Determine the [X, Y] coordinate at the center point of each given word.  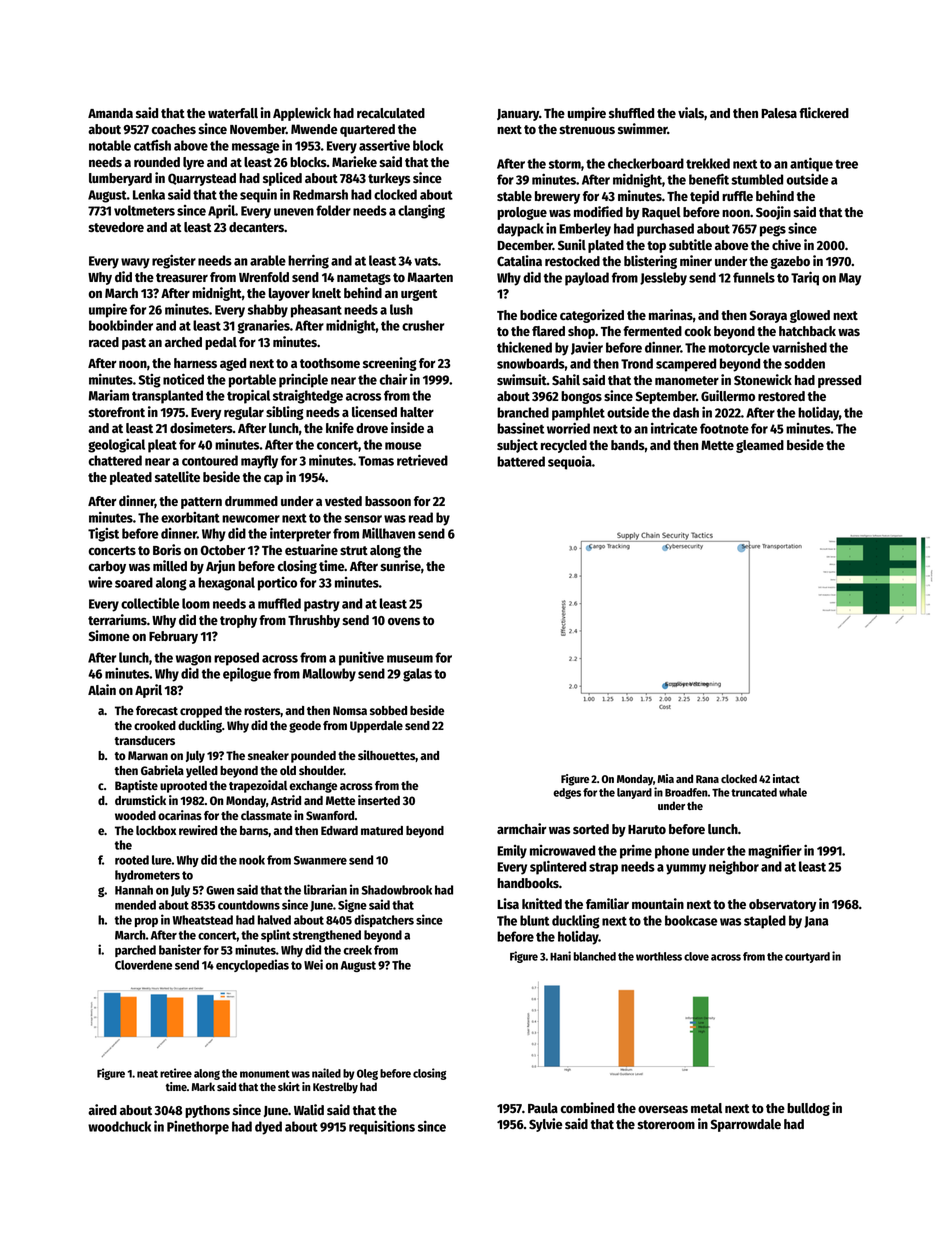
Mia [666, 778]
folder [333, 210]
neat [147, 1074]
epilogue [247, 675]
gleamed [760, 446]
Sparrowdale [746, 1125]
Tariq [805, 279]
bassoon [388, 501]
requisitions [382, 1128]
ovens [404, 621]
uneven [294, 212]
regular [244, 413]
